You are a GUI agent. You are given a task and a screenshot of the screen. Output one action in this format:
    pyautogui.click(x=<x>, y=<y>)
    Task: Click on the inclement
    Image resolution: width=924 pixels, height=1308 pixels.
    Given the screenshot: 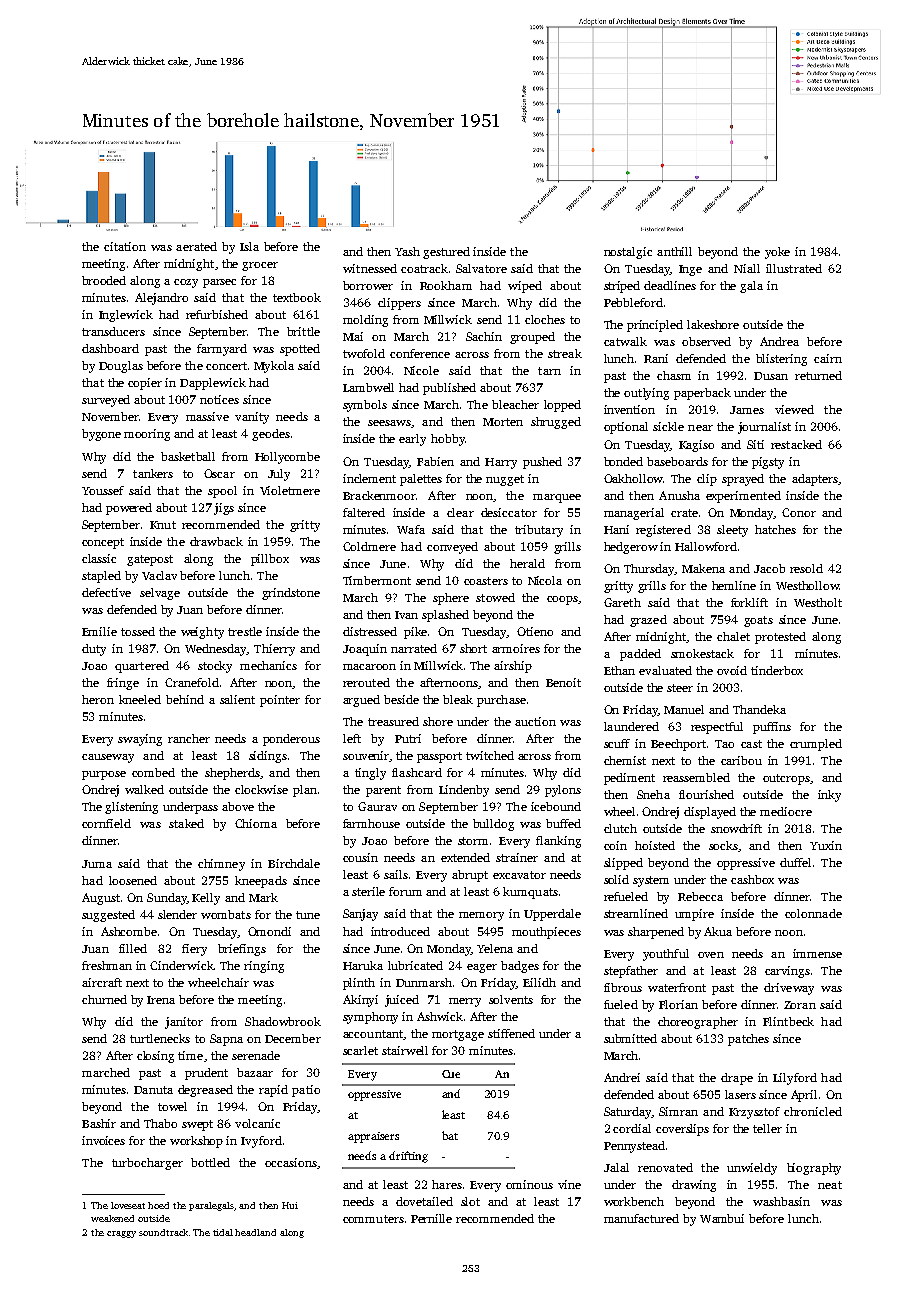 What is the action you would take?
    pyautogui.click(x=369, y=478)
